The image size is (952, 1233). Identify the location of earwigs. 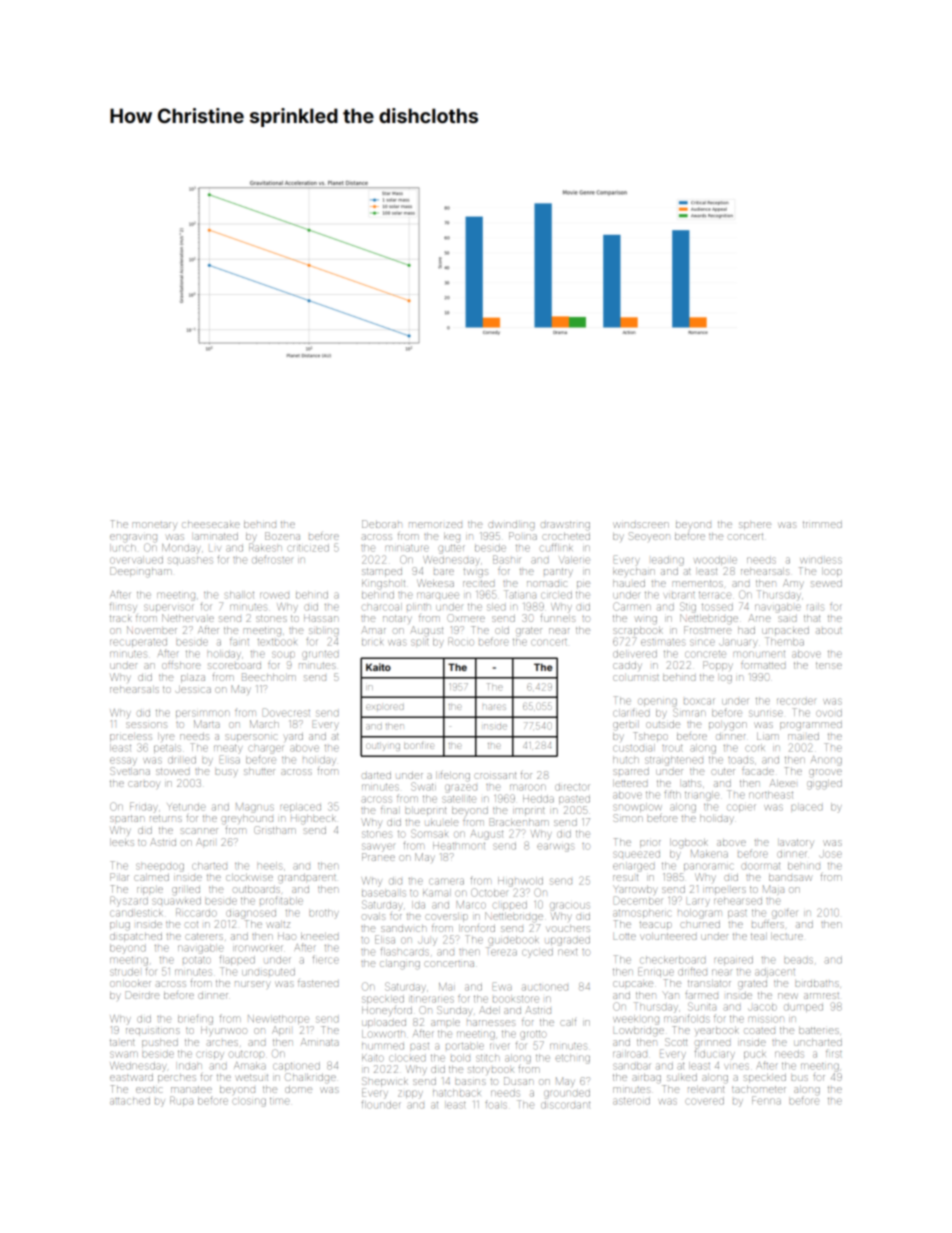
(555, 847).
